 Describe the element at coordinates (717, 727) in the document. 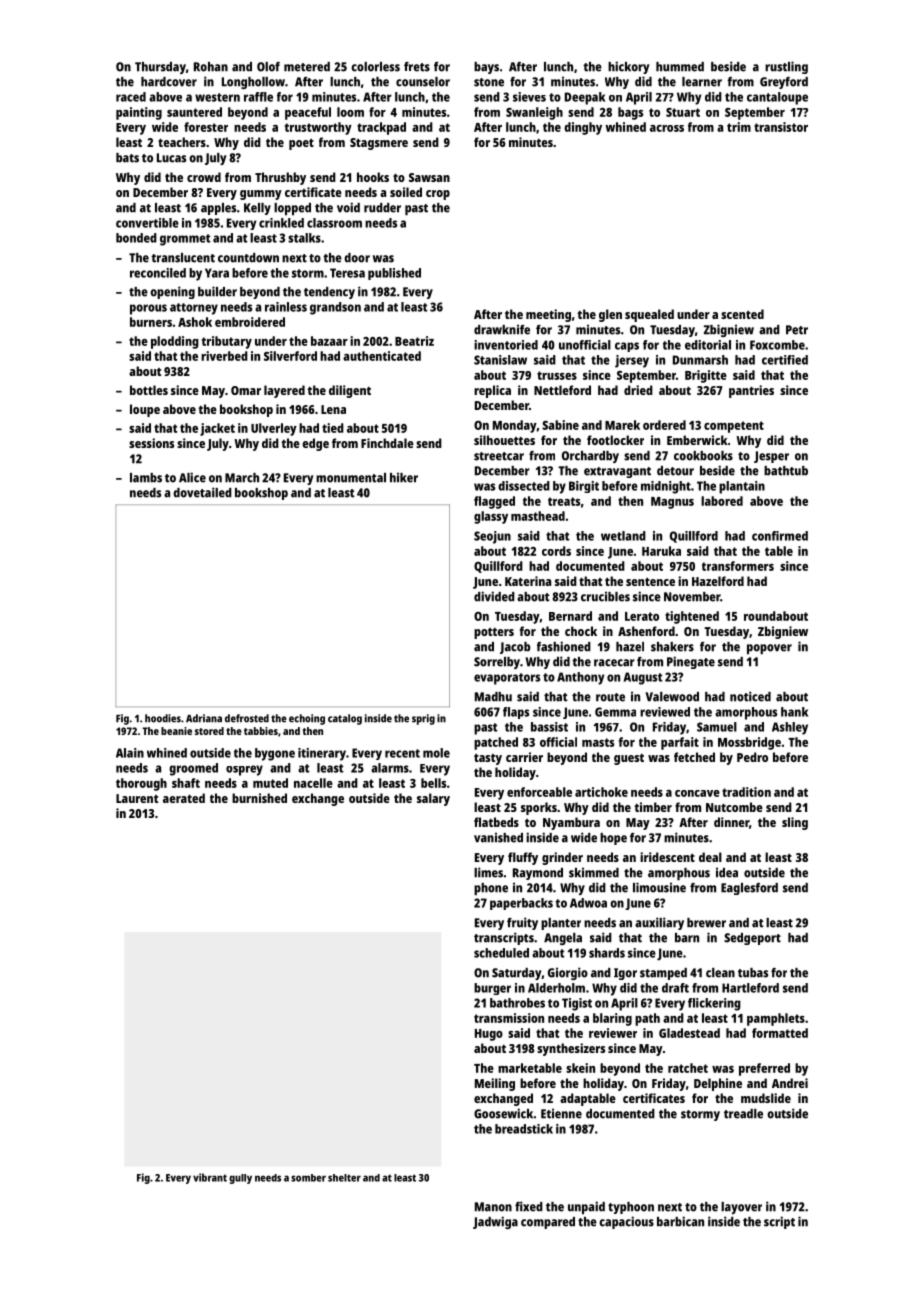

I see `Samuel` at that location.
